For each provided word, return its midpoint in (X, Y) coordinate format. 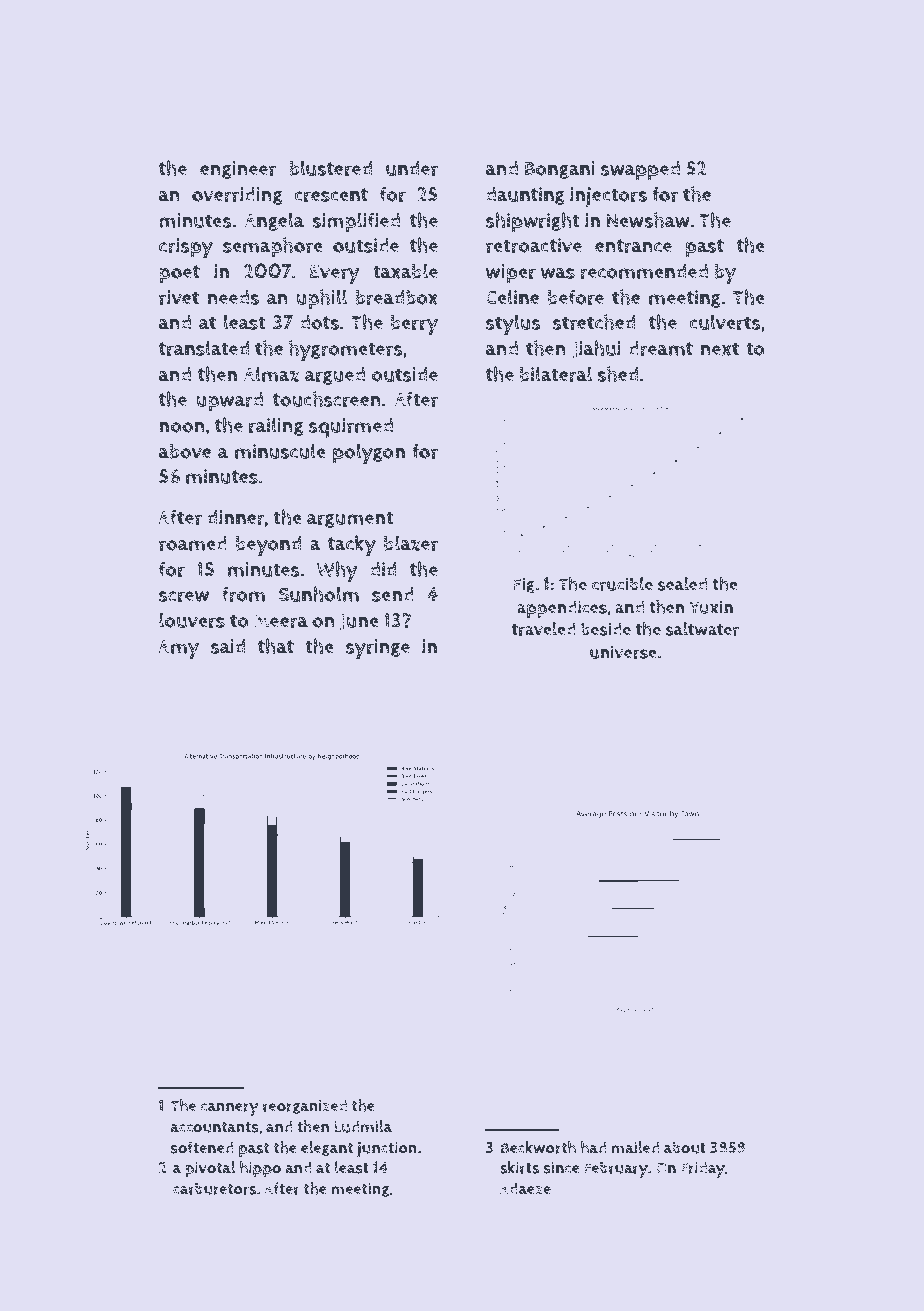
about (685, 1148)
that (276, 646)
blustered (330, 168)
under (412, 168)
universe (623, 652)
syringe (378, 649)
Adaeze (525, 1188)
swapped (640, 171)
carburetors (215, 1189)
